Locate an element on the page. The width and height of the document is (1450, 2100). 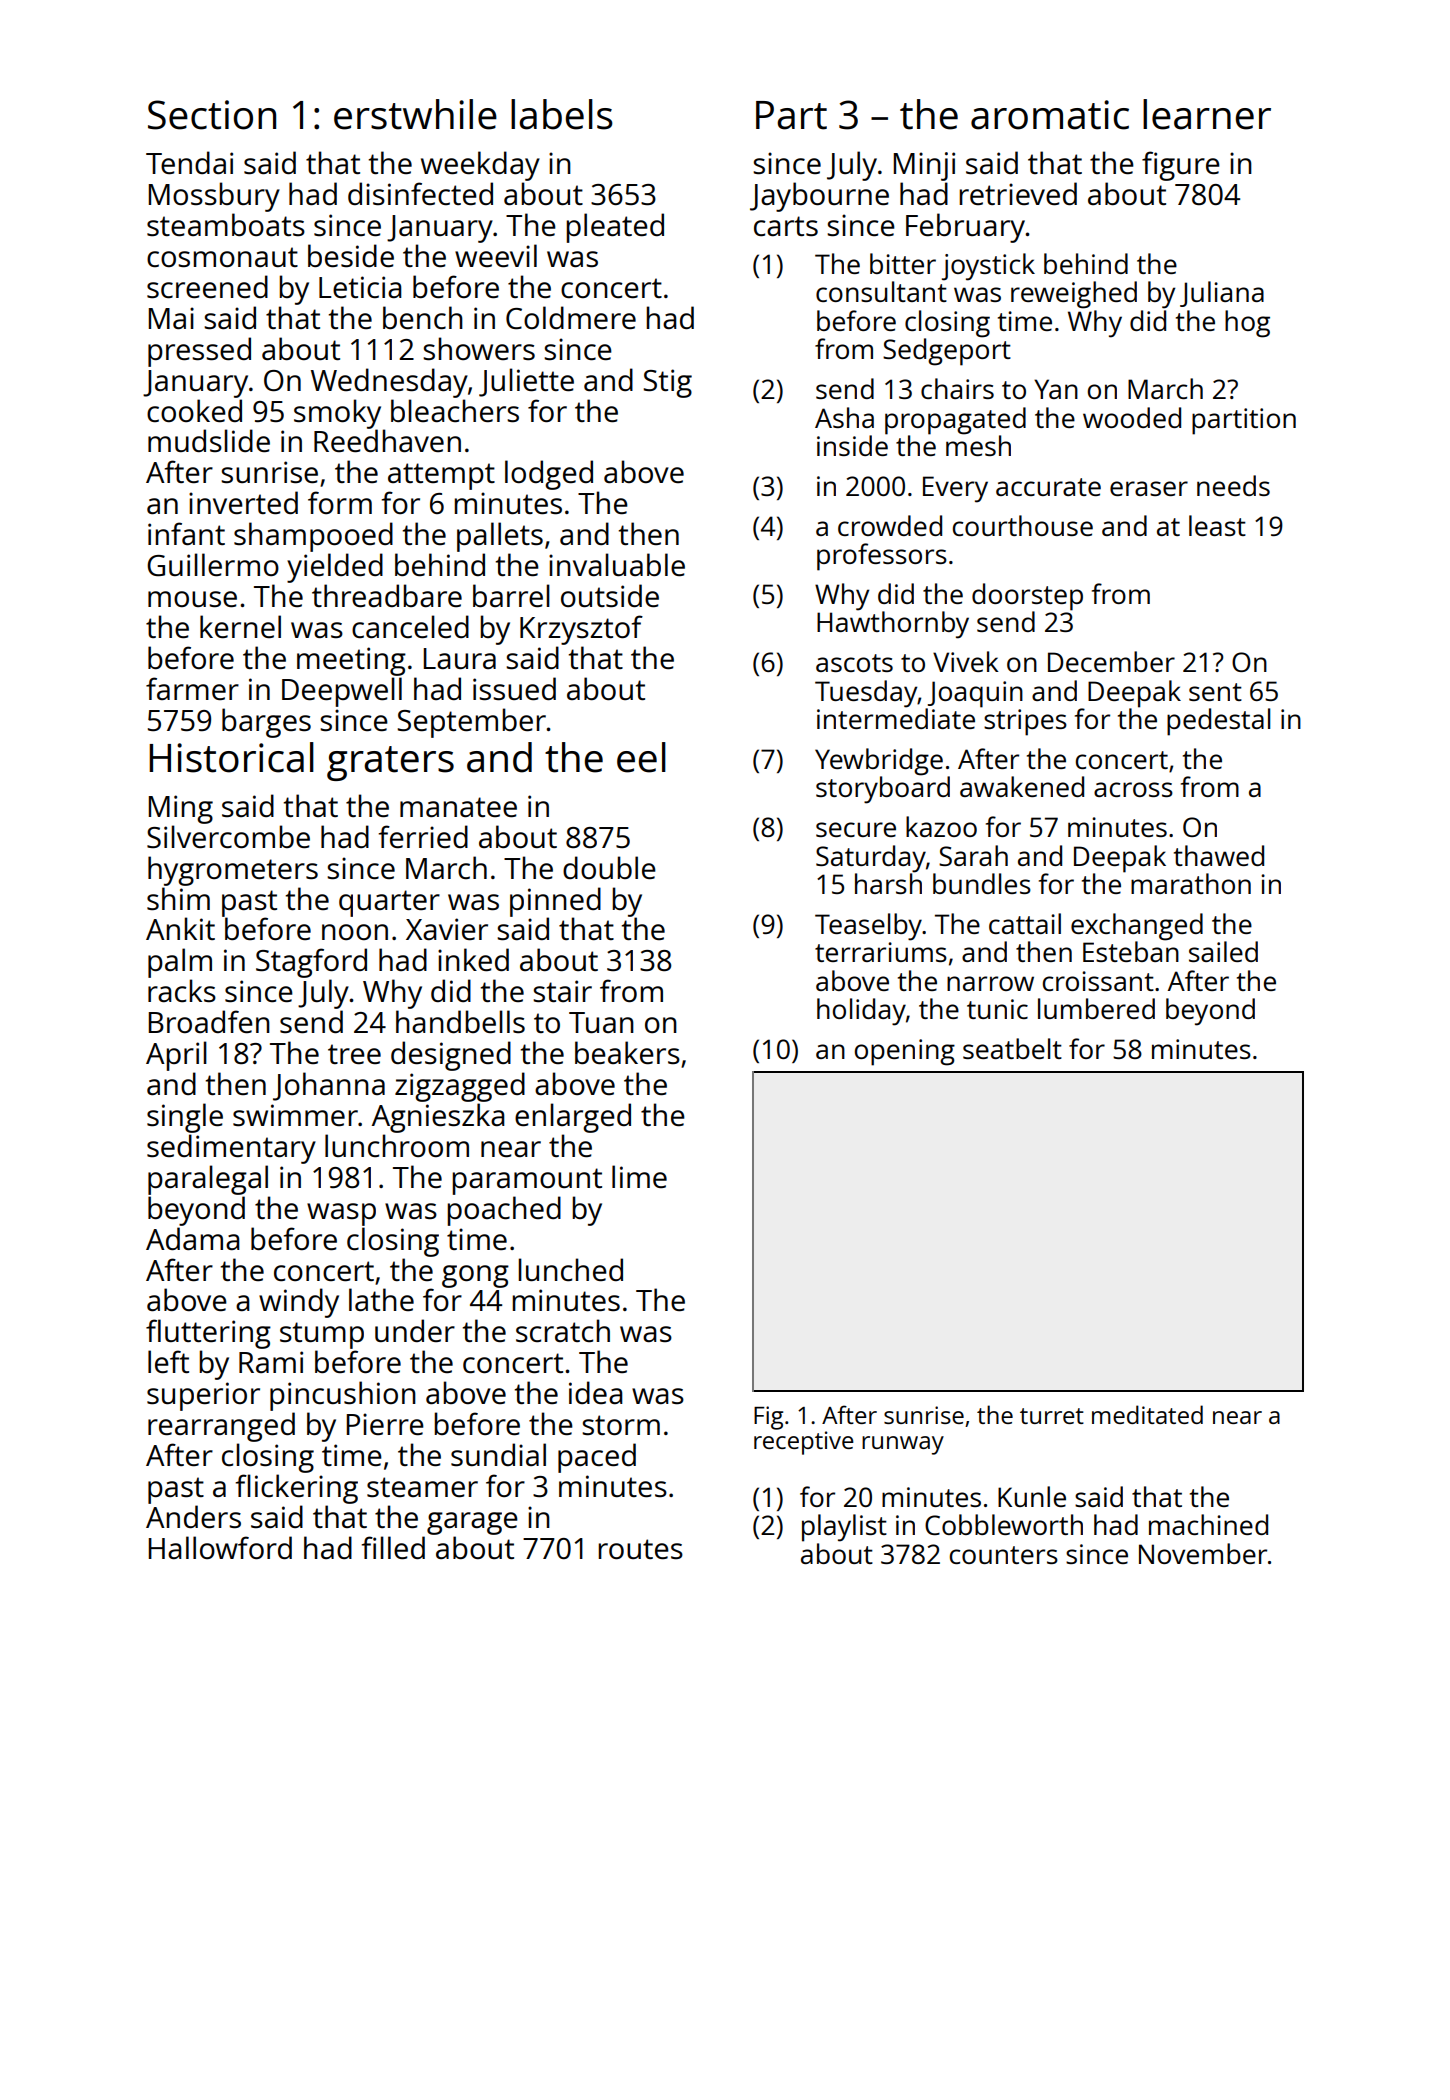
flickering is located at coordinates (296, 1489).
